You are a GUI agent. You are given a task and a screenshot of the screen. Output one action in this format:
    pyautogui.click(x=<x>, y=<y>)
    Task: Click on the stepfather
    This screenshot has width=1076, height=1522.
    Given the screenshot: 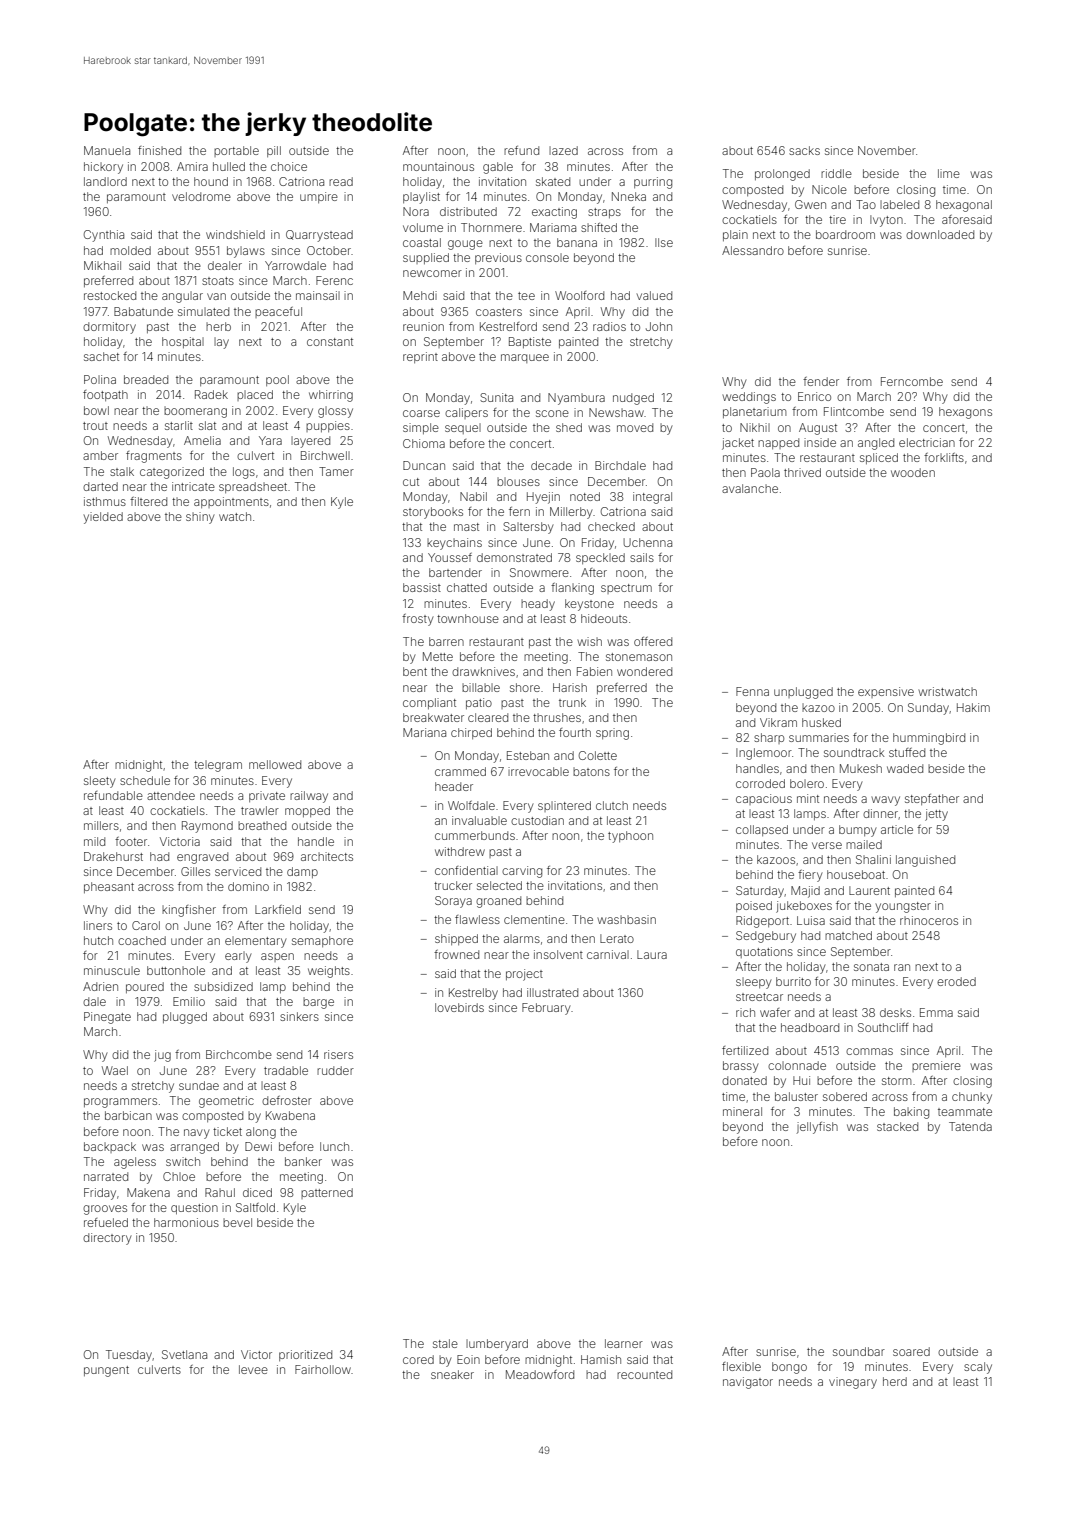 What is the action you would take?
    pyautogui.click(x=932, y=799)
